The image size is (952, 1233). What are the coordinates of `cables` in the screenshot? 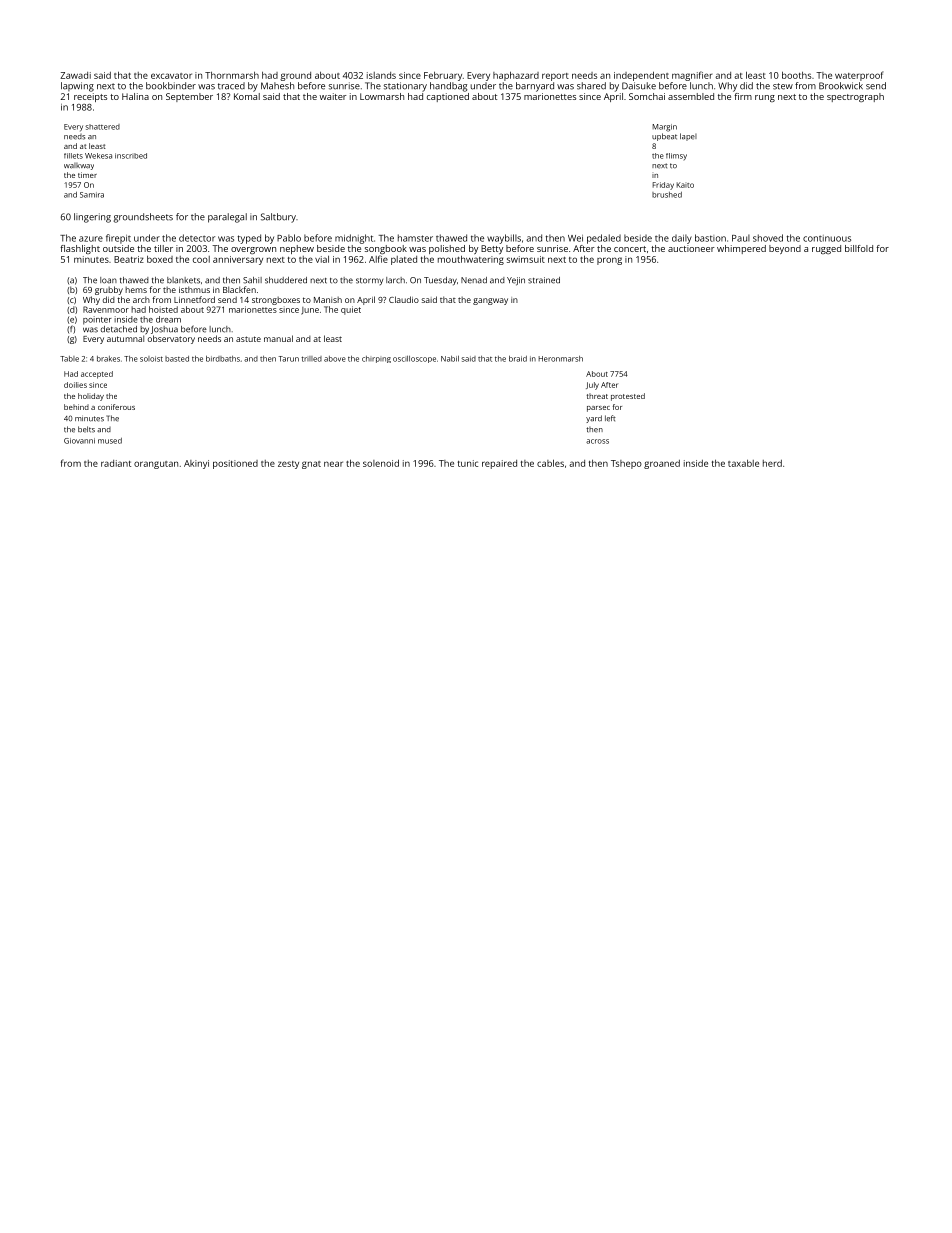 It's located at (550, 463).
